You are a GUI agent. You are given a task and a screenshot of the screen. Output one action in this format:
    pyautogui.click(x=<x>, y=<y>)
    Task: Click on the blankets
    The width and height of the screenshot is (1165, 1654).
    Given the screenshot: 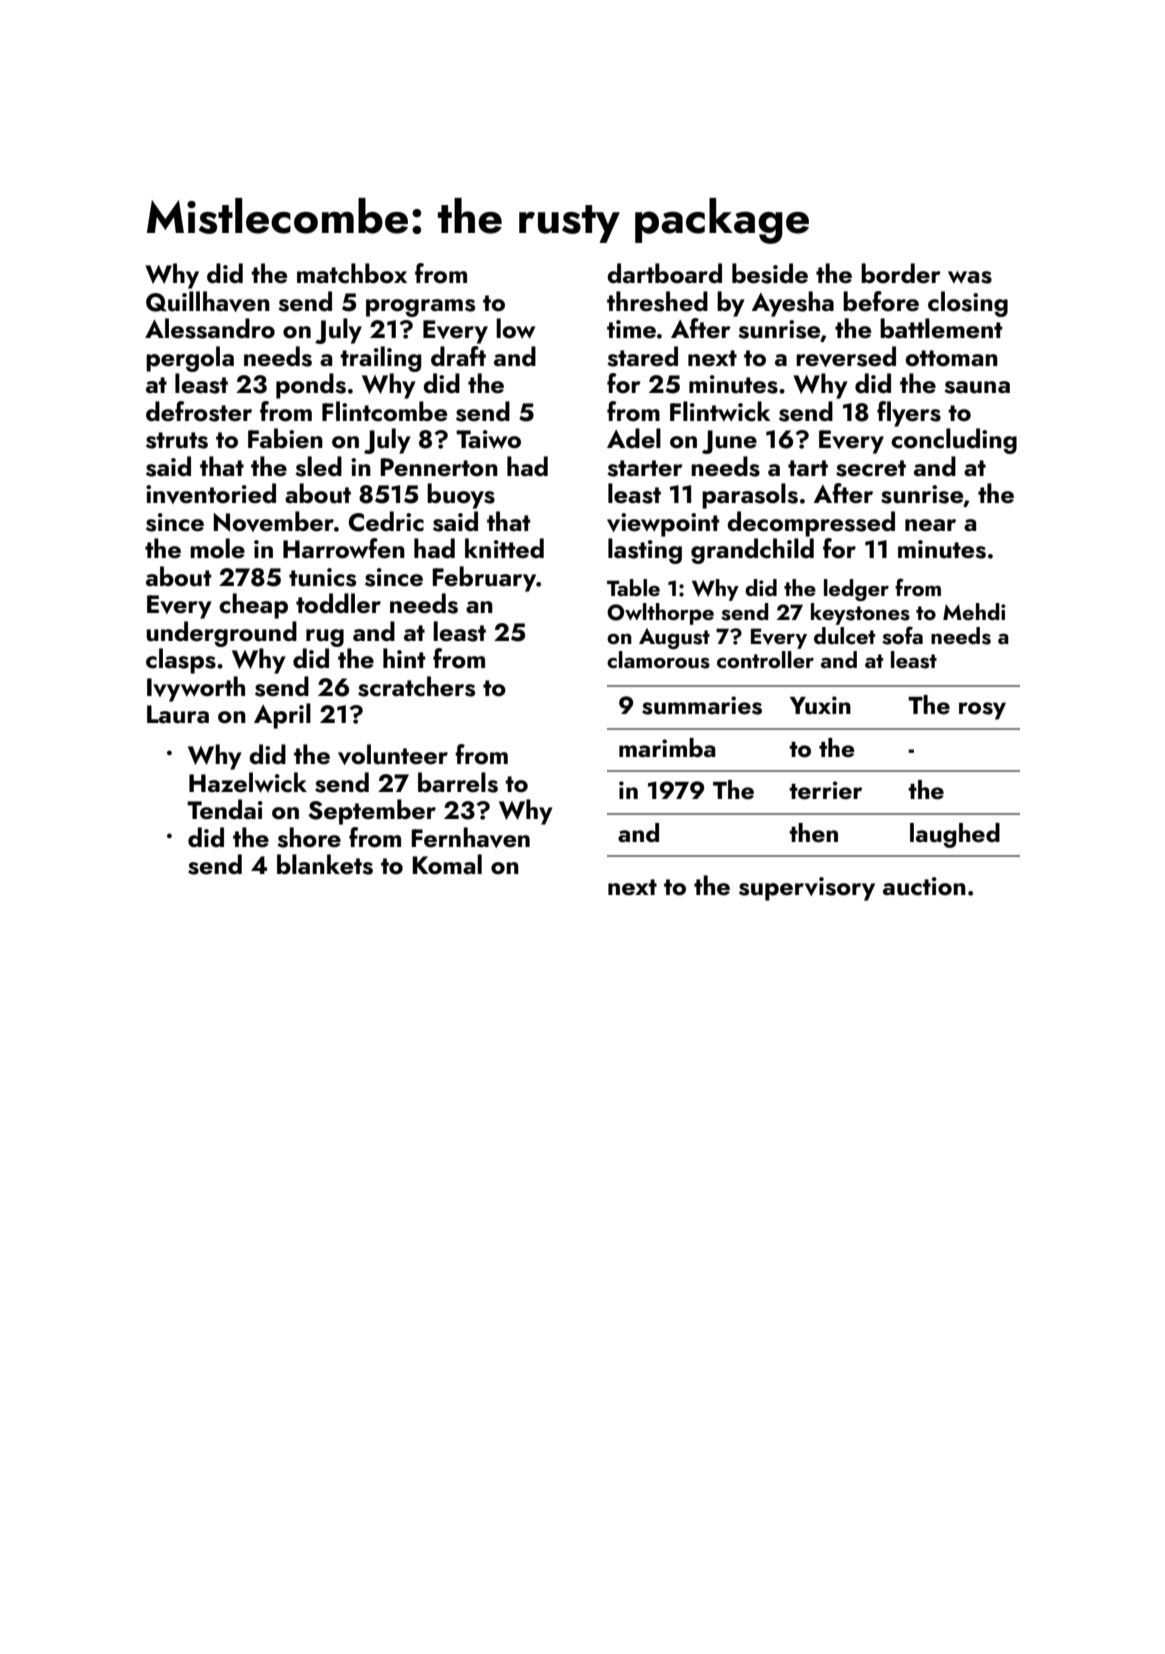 What is the action you would take?
    pyautogui.click(x=325, y=864)
